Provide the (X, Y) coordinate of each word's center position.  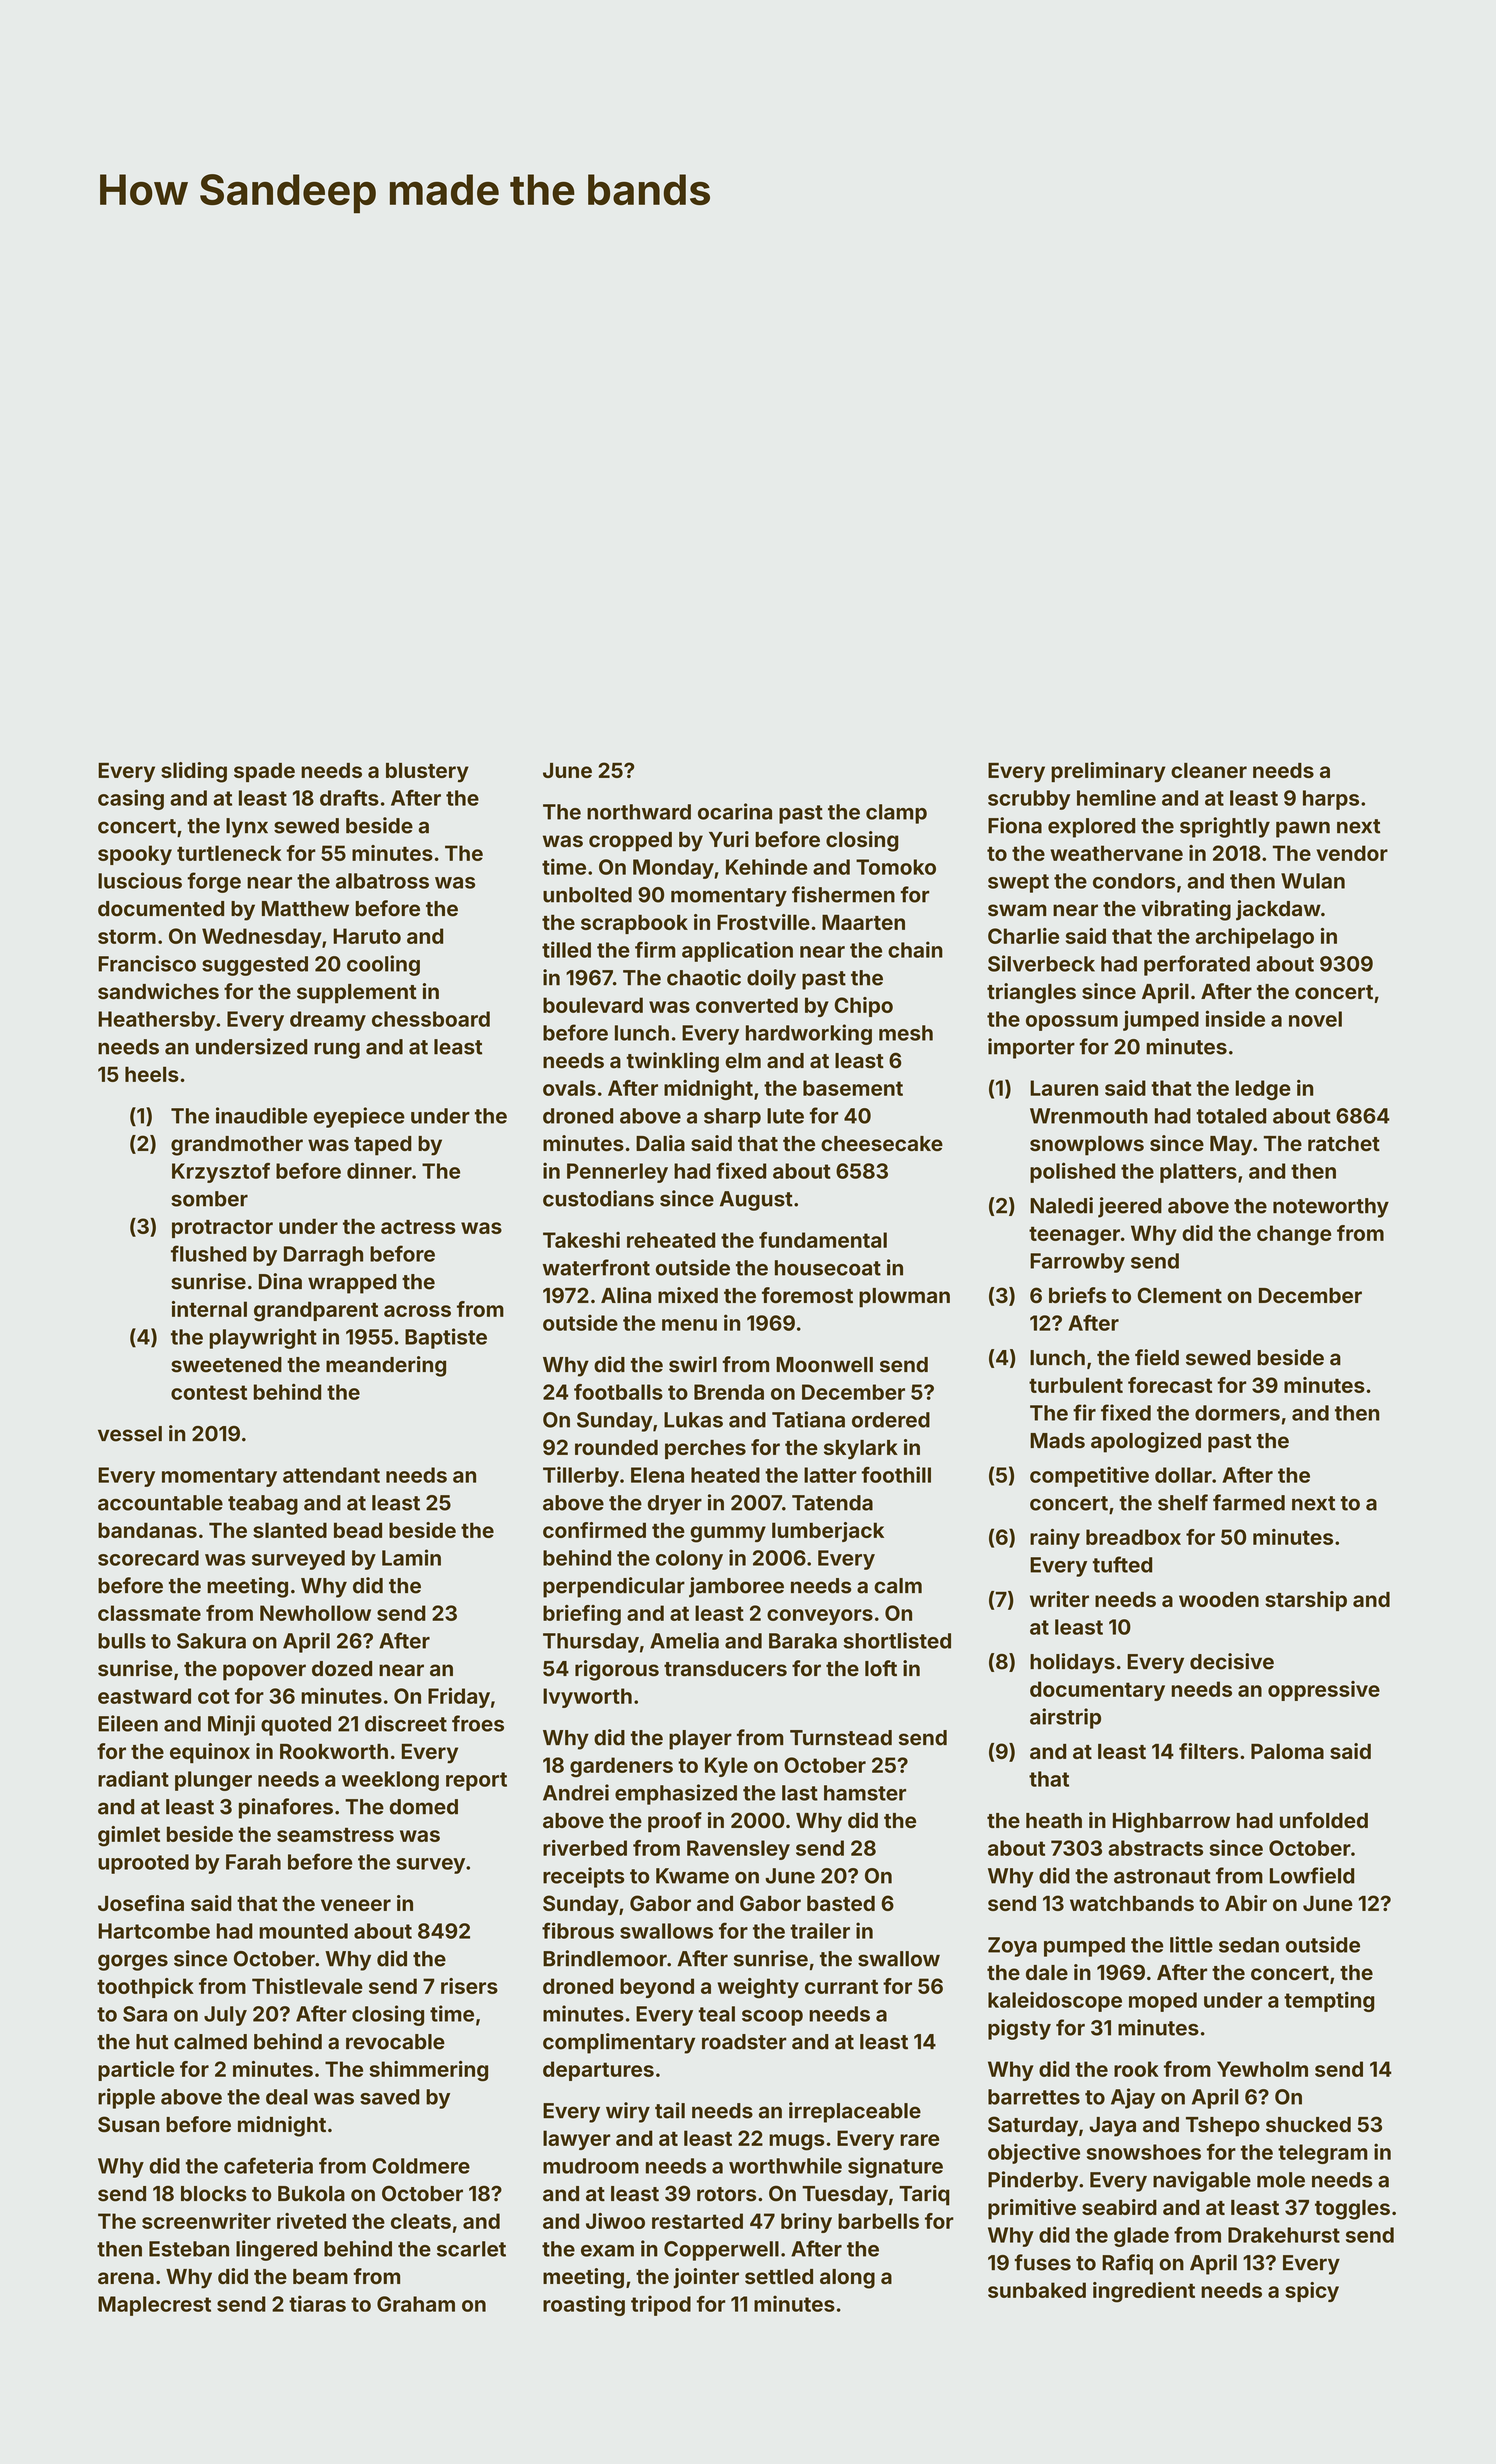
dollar (1183, 1475)
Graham (416, 2304)
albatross (382, 881)
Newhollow (315, 1613)
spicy (1312, 2292)
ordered (891, 1420)
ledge (1263, 1090)
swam (1017, 910)
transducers (725, 1669)
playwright (263, 1338)
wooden (1219, 1599)
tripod (661, 2305)
